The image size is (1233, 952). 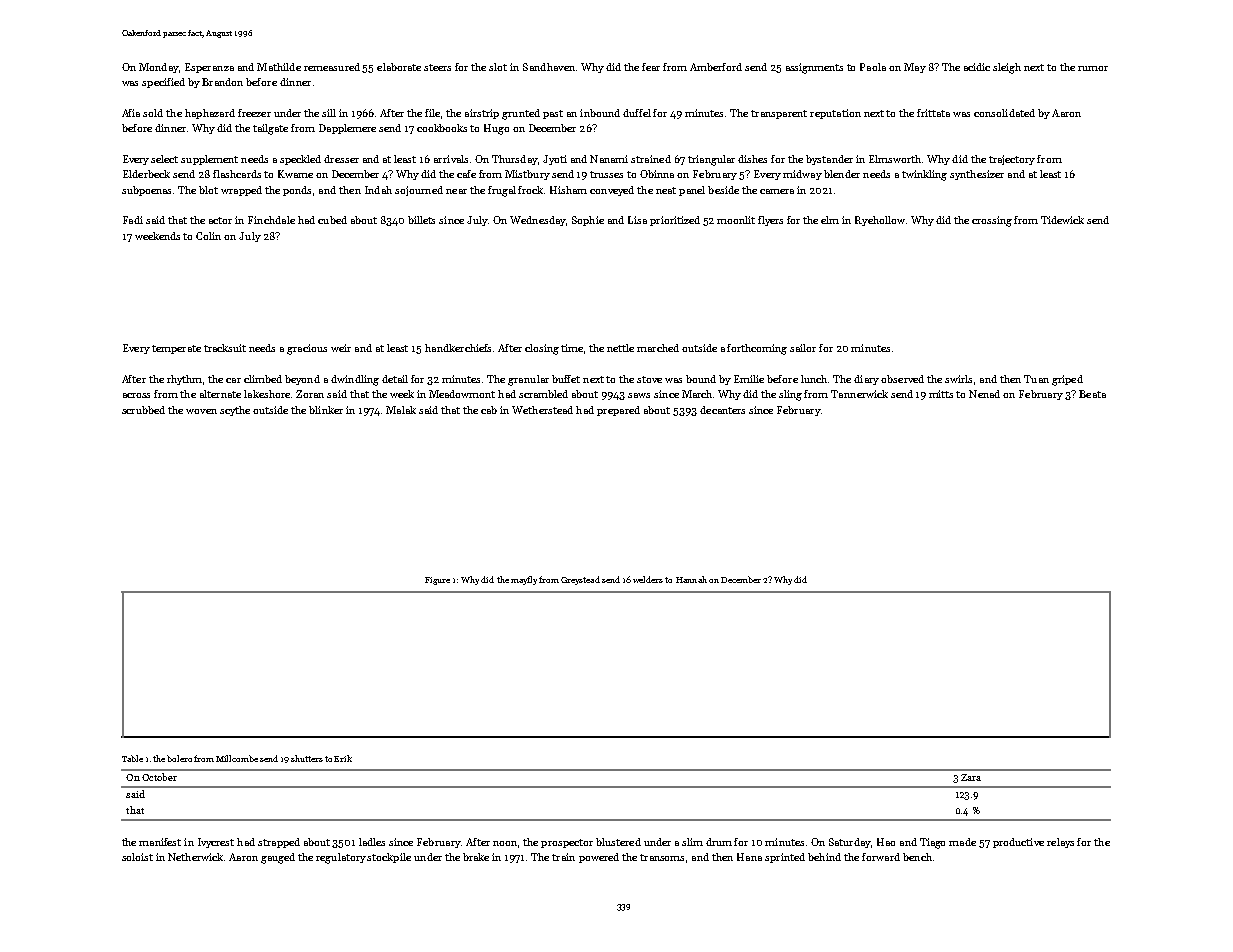 I want to click on ladles, so click(x=372, y=842).
